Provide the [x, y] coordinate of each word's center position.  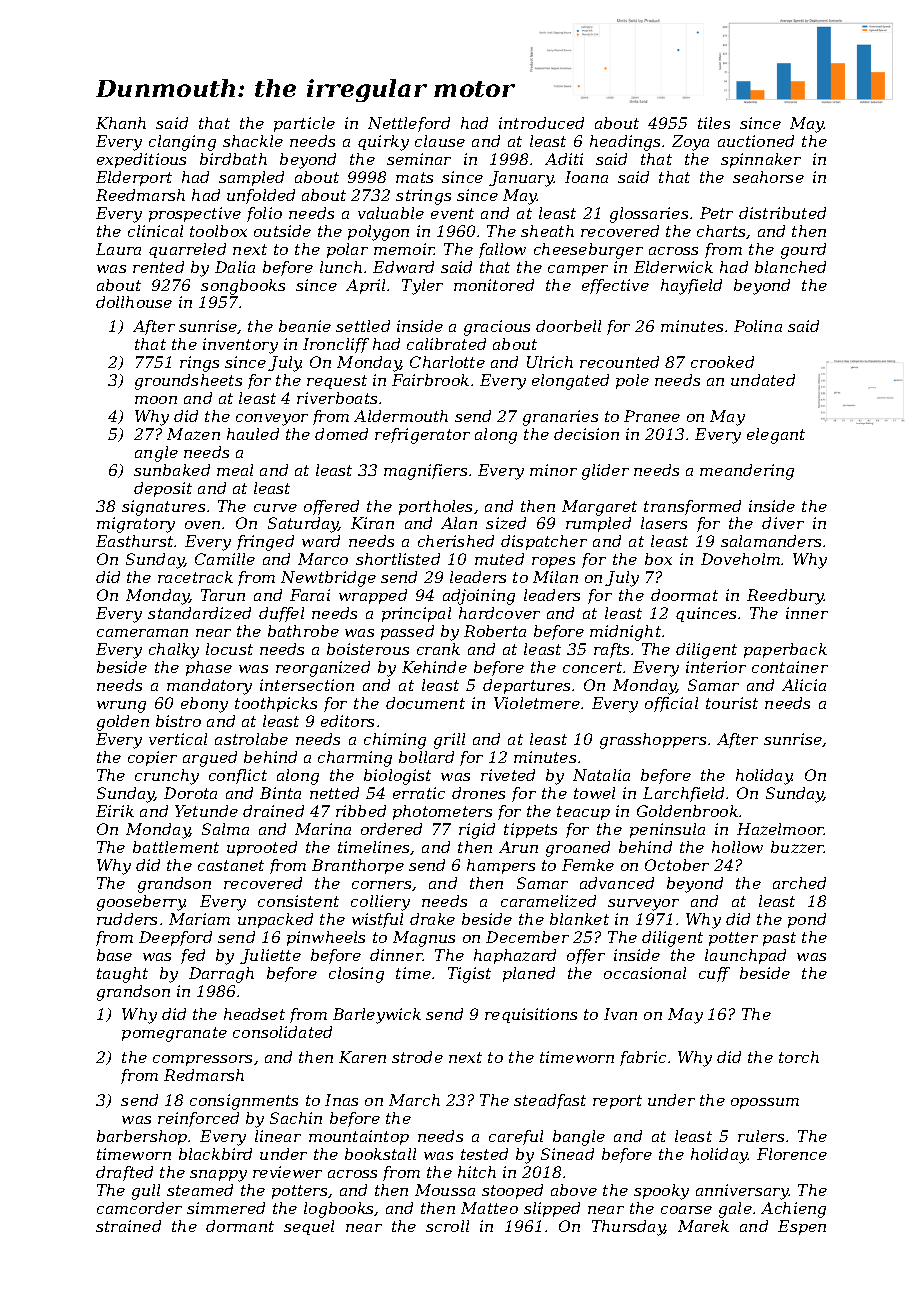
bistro [178, 721]
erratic [419, 793]
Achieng [793, 1210]
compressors [202, 1060]
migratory [136, 525]
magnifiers [425, 472]
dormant [240, 1226]
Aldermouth [401, 416]
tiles [714, 123]
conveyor [272, 420]
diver [783, 523]
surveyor [643, 905]
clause [440, 141]
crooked [722, 362]
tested [484, 1154]
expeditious [141, 160]
